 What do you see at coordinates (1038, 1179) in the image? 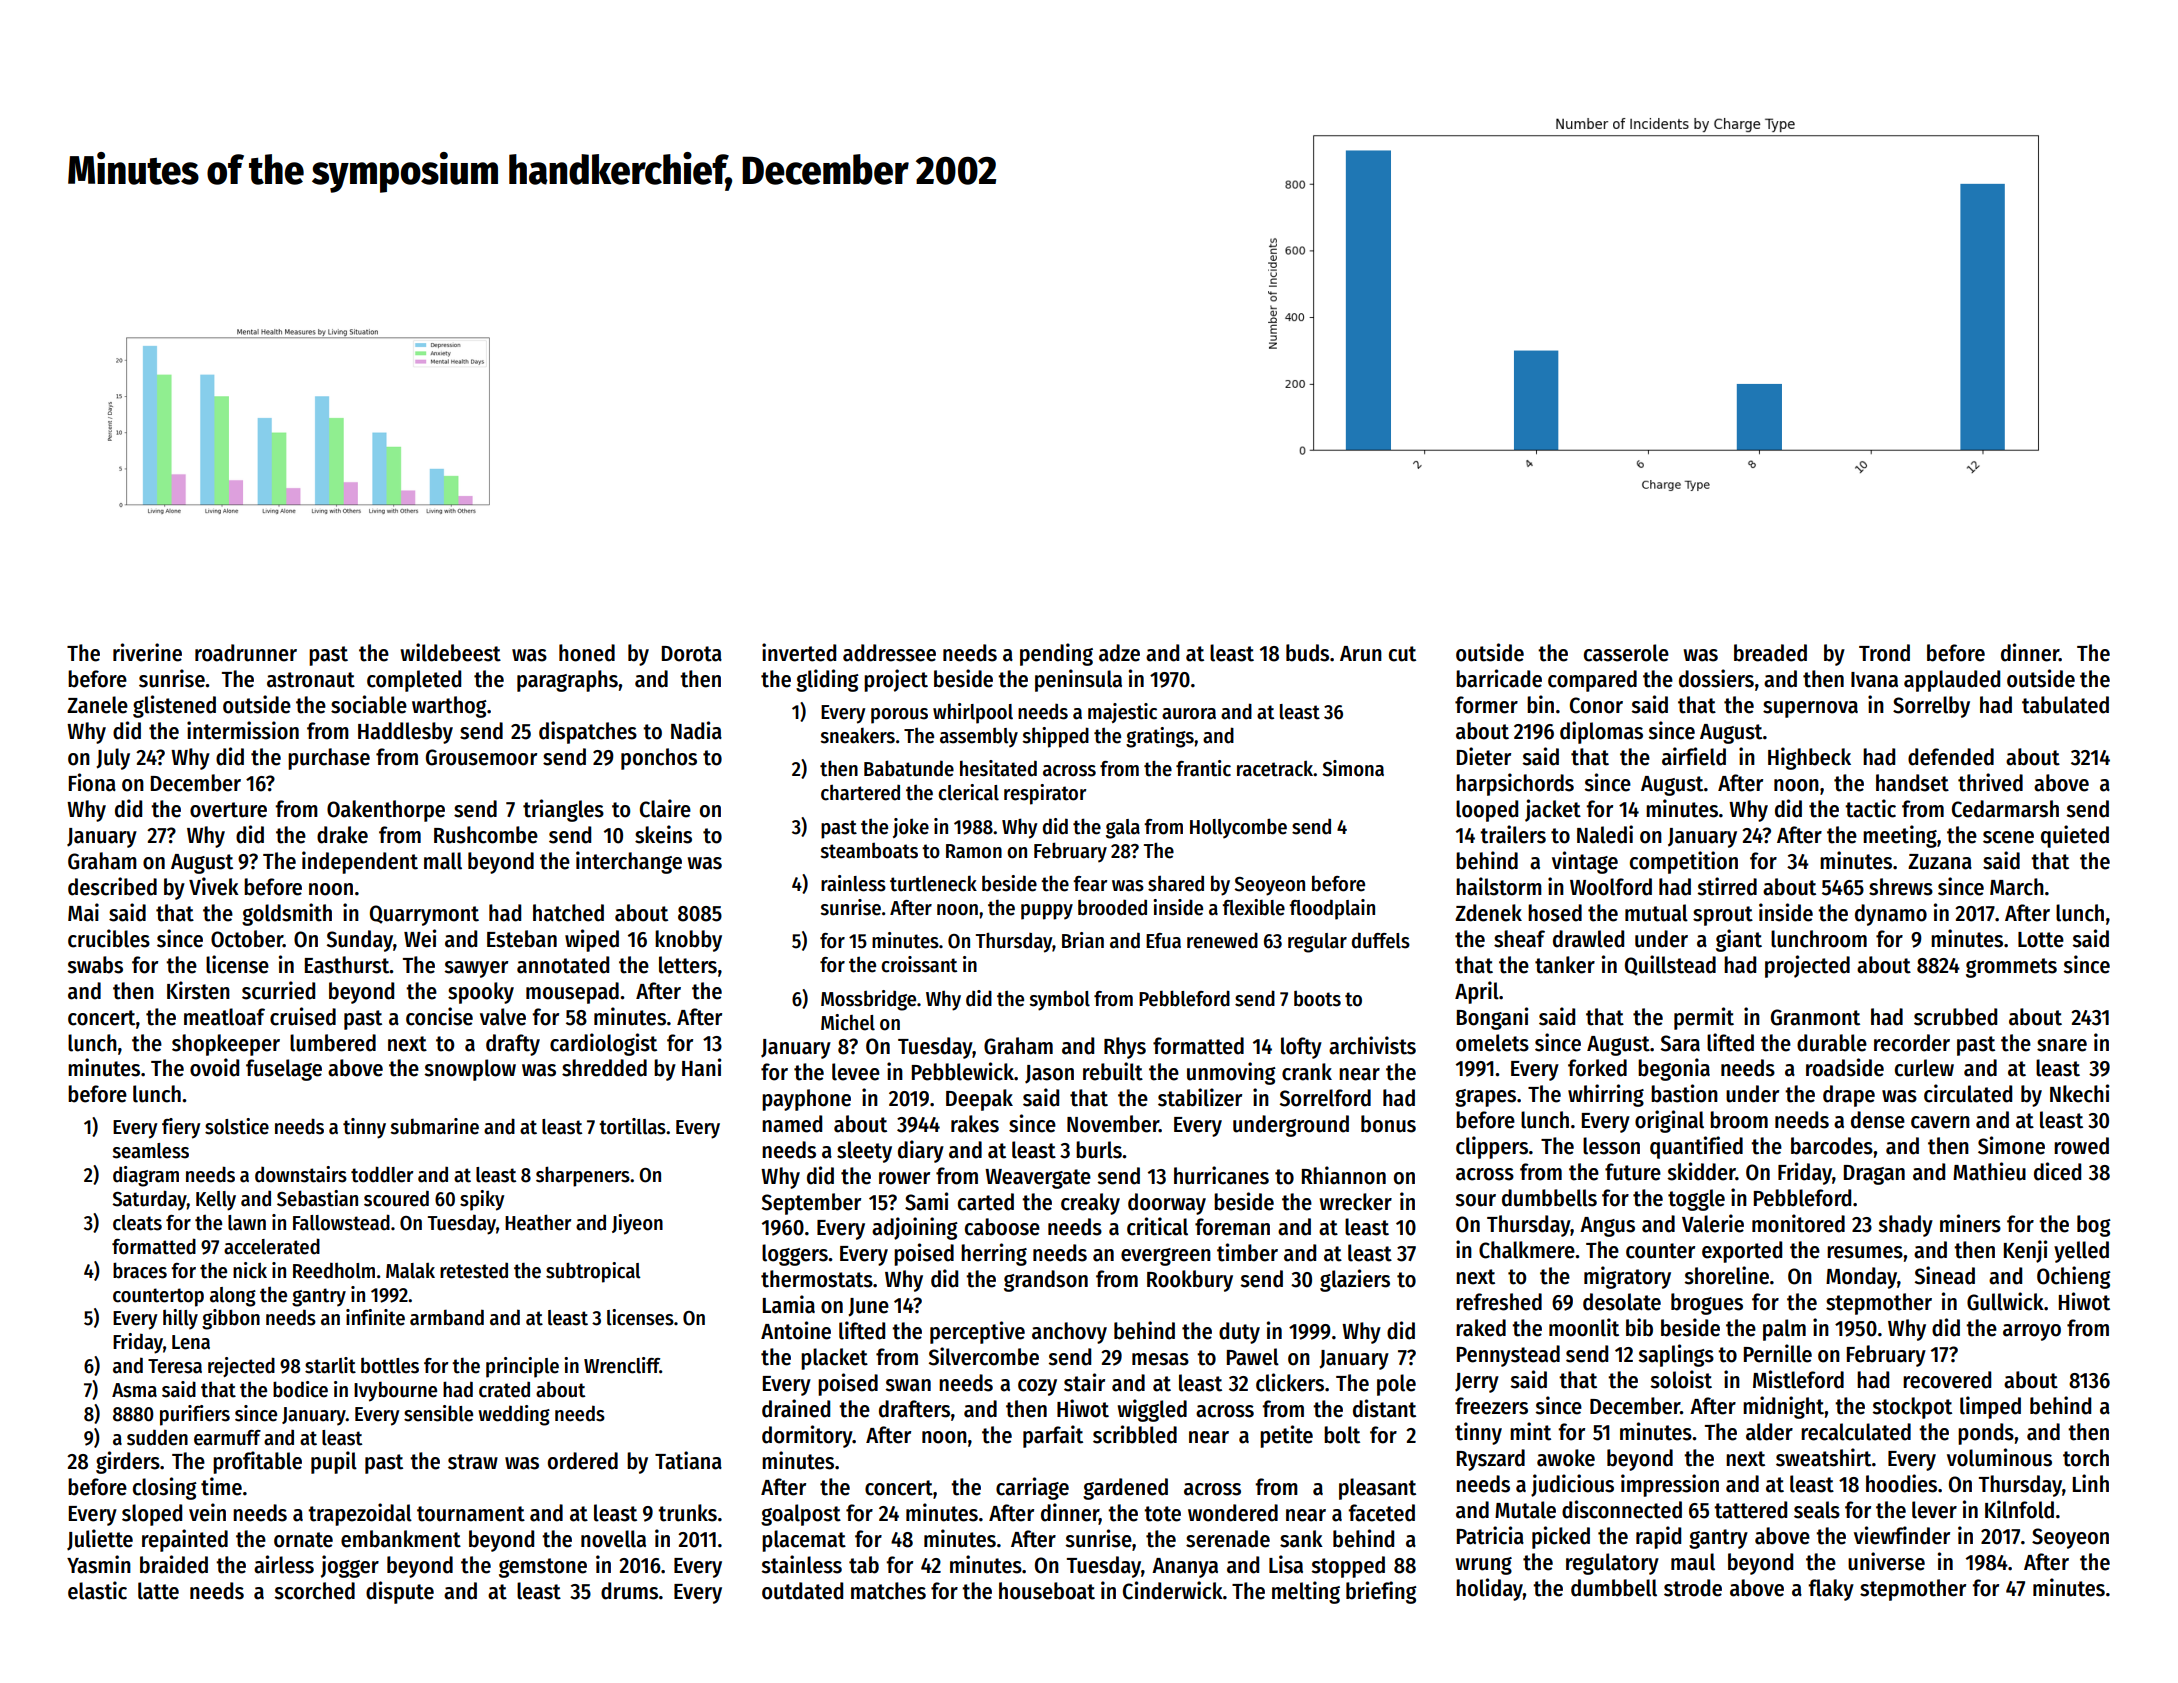
I see `Weavergate` at bounding box center [1038, 1179].
